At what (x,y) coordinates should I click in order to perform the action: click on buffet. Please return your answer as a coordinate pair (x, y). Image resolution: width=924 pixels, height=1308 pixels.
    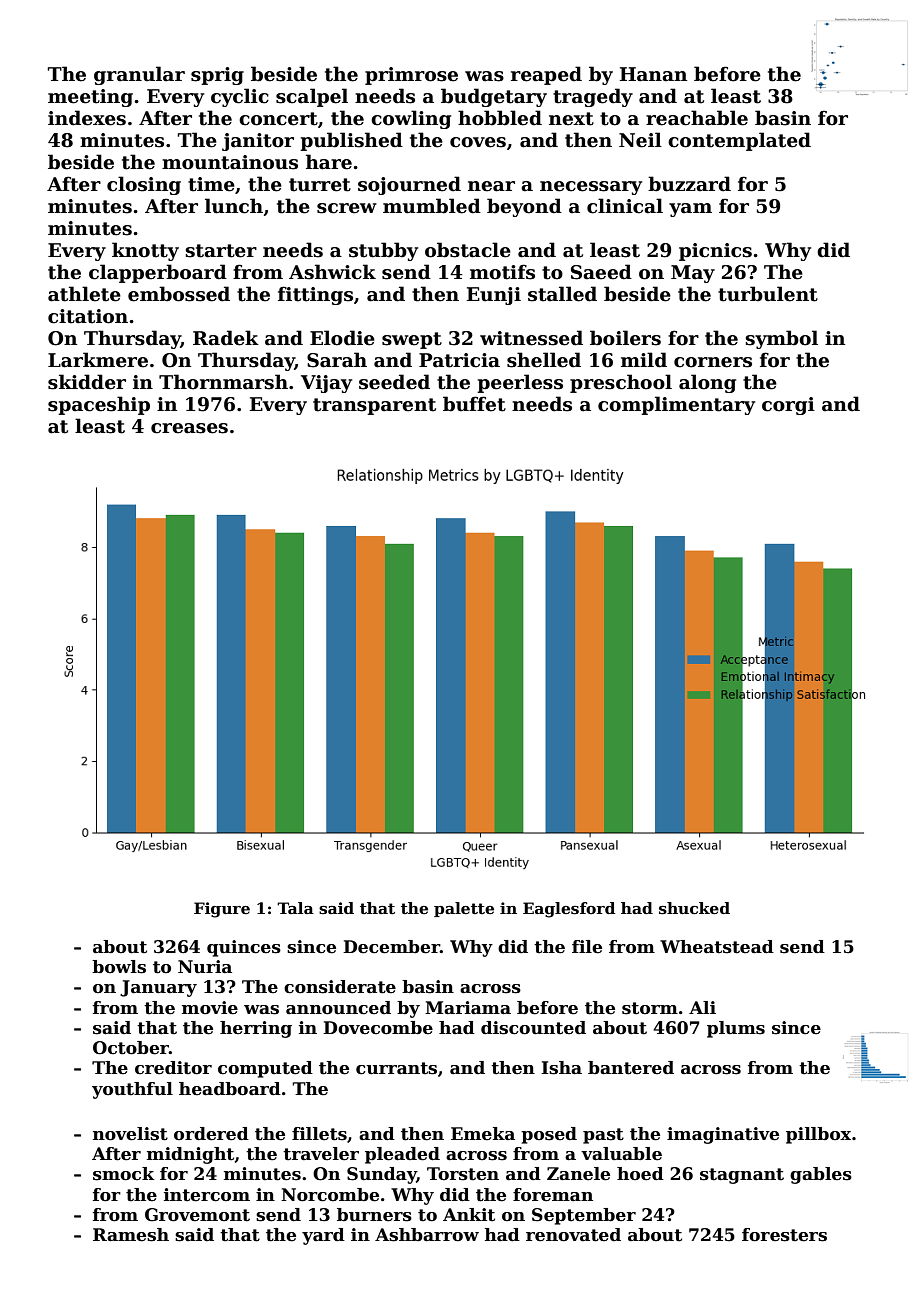
    Looking at the image, I should click on (474, 404).
